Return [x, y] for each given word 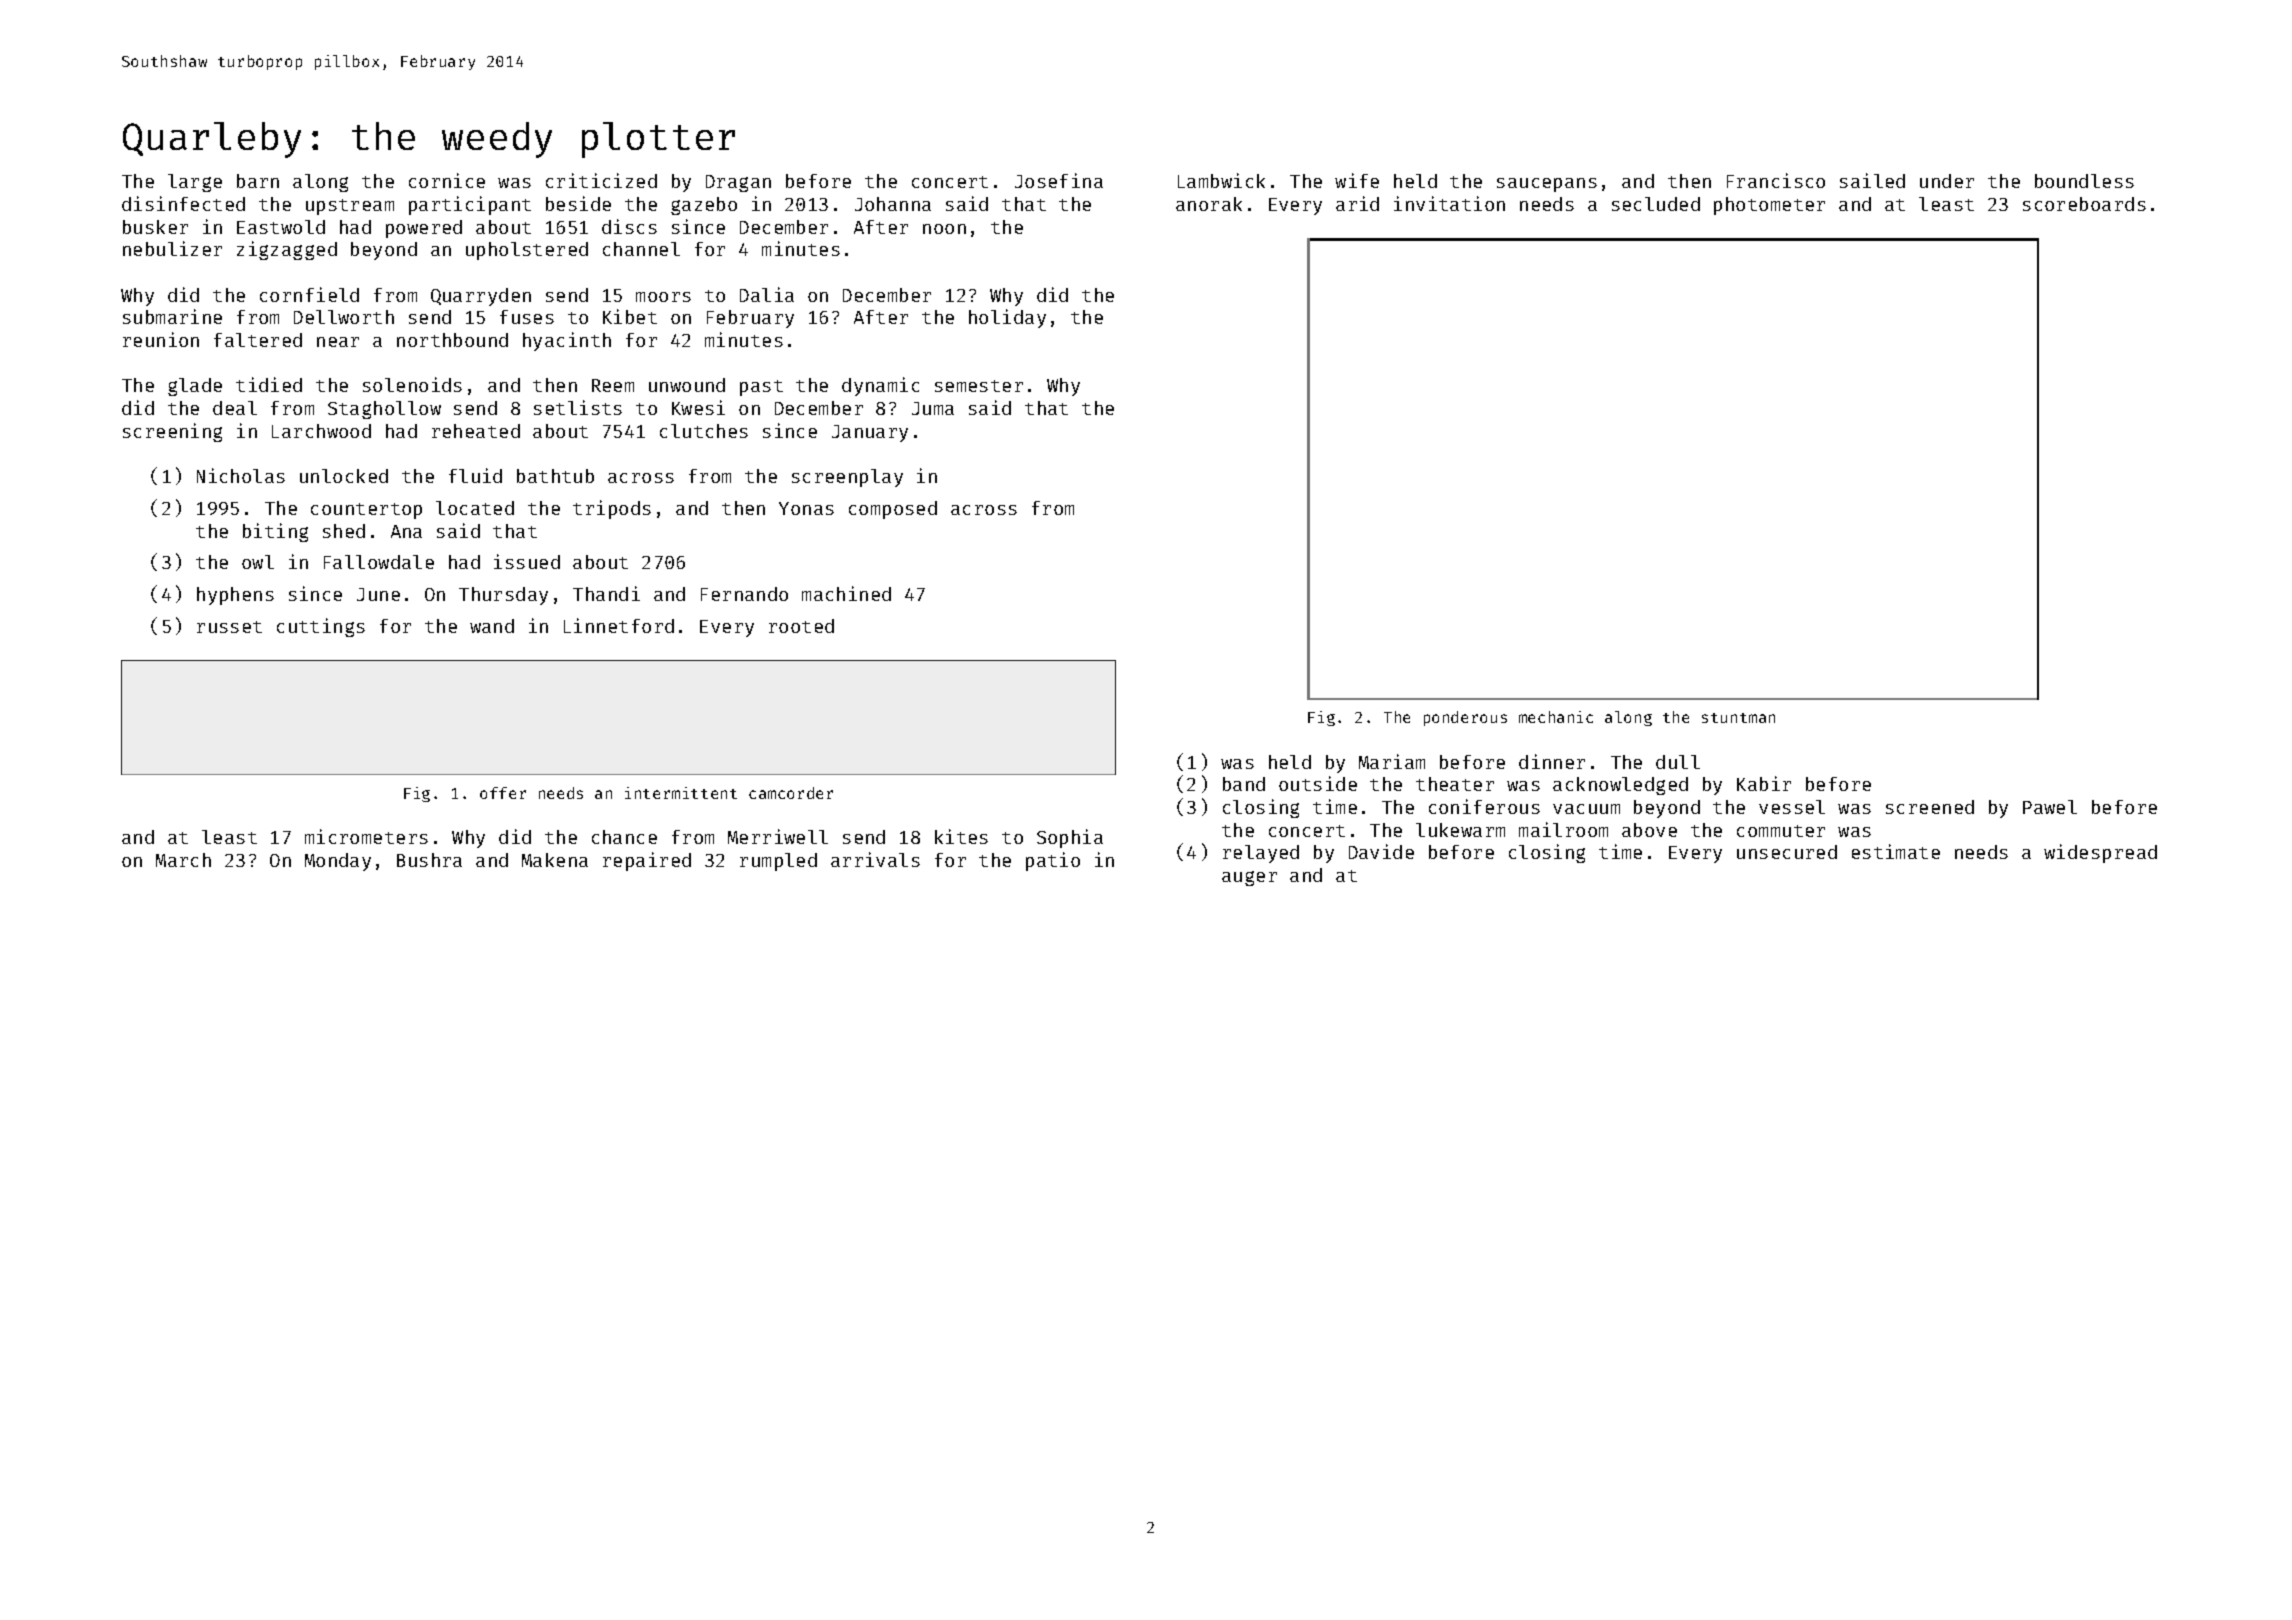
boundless [2084, 181]
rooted [801, 626]
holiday [1007, 318]
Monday [338, 862]
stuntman [1738, 718]
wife [1357, 180]
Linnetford [619, 625]
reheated [476, 431]
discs [629, 226]
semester [979, 386]
